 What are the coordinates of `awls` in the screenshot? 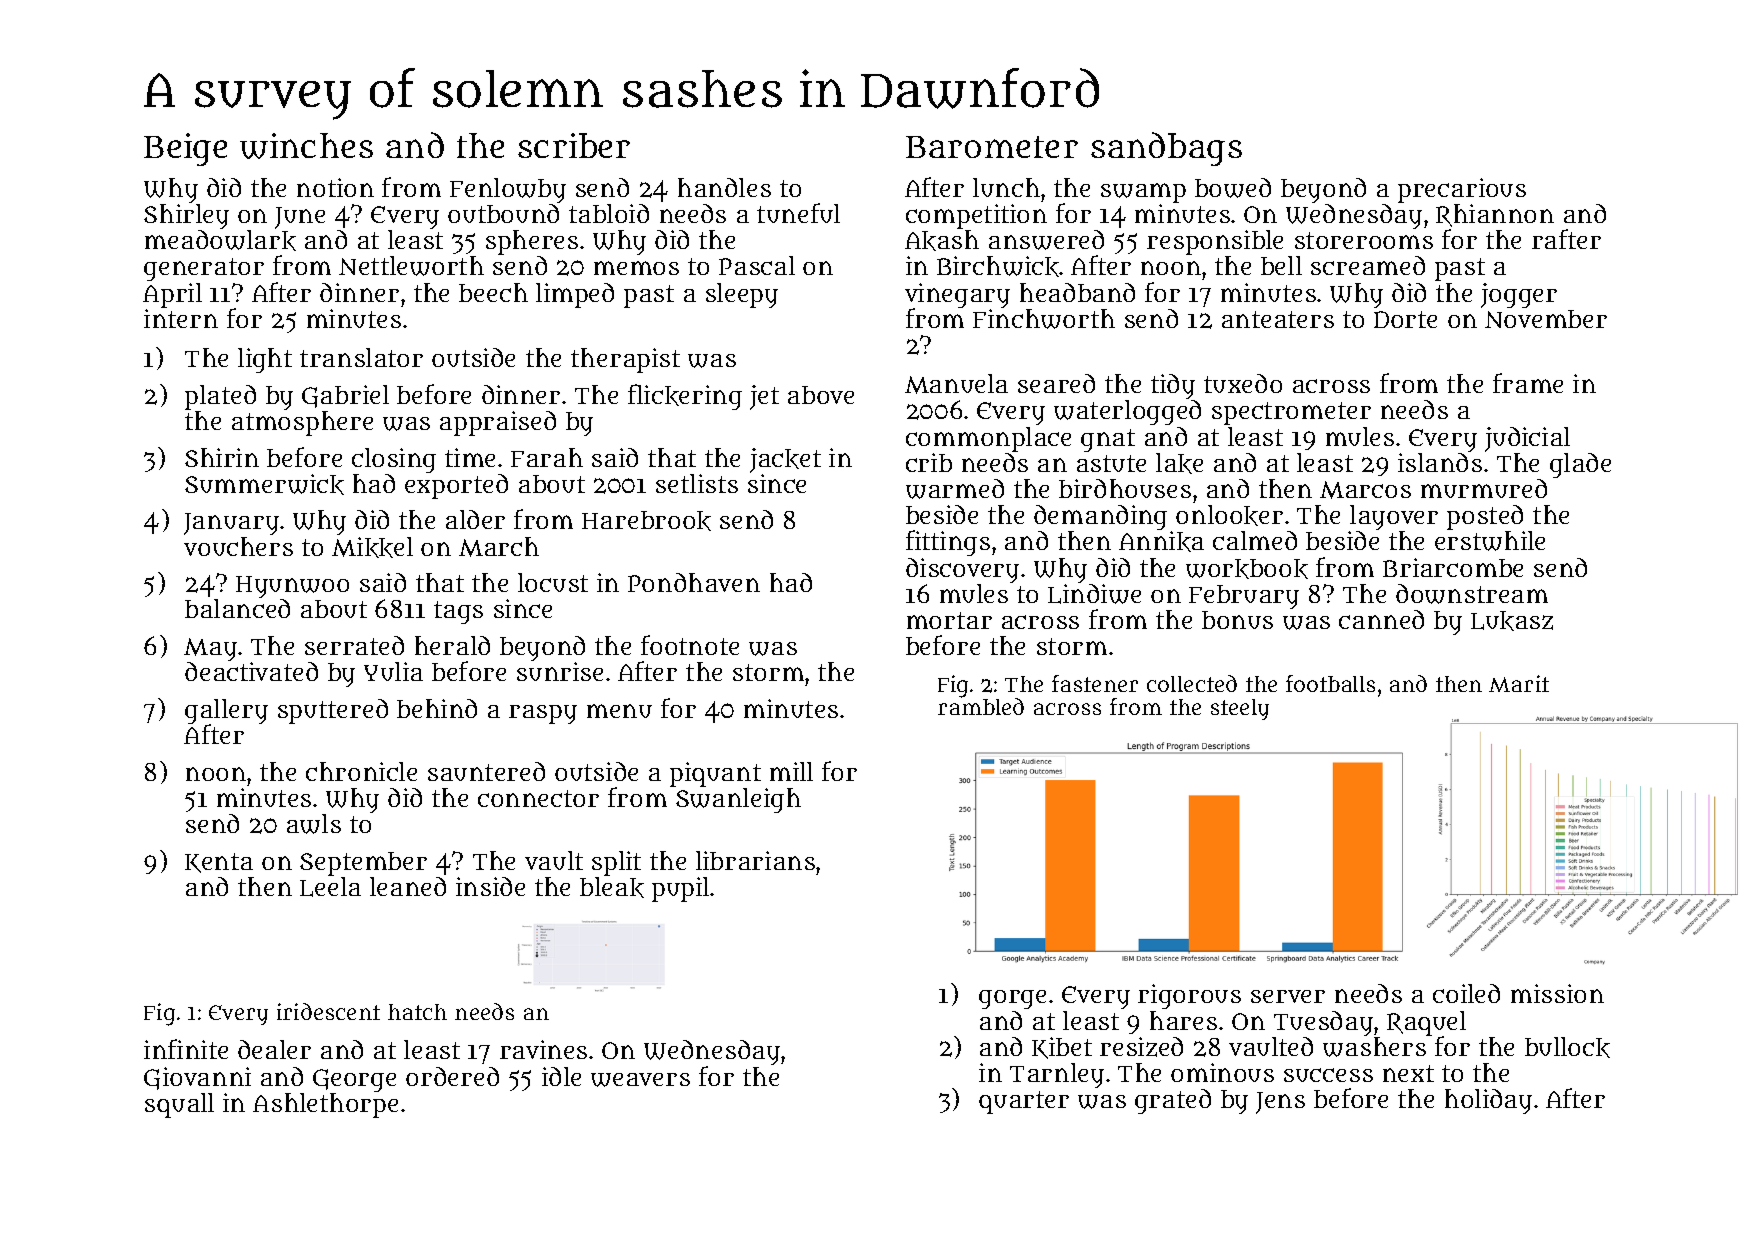 It's located at (314, 824).
